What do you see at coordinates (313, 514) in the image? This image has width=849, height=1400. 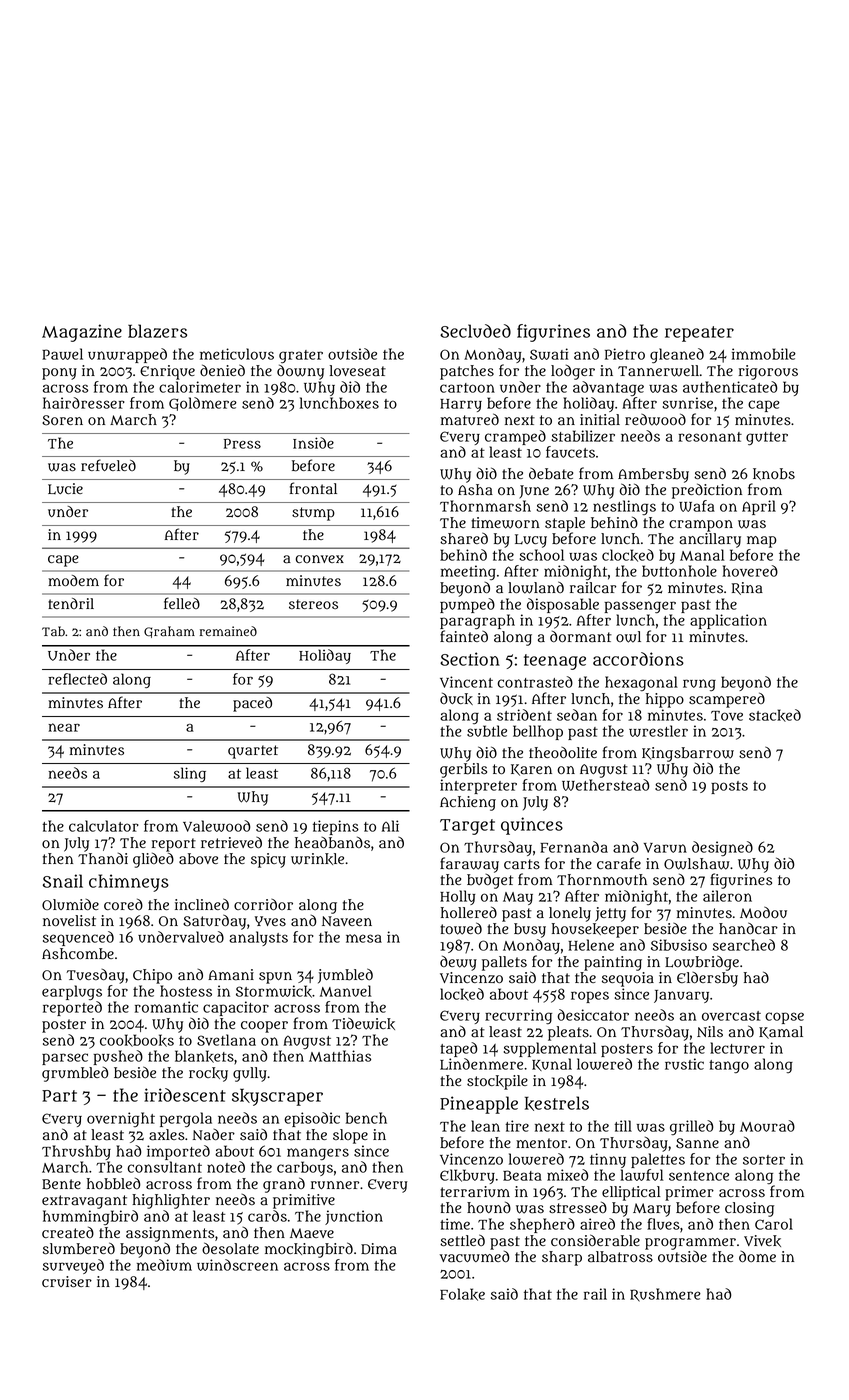 I see `stump` at bounding box center [313, 514].
